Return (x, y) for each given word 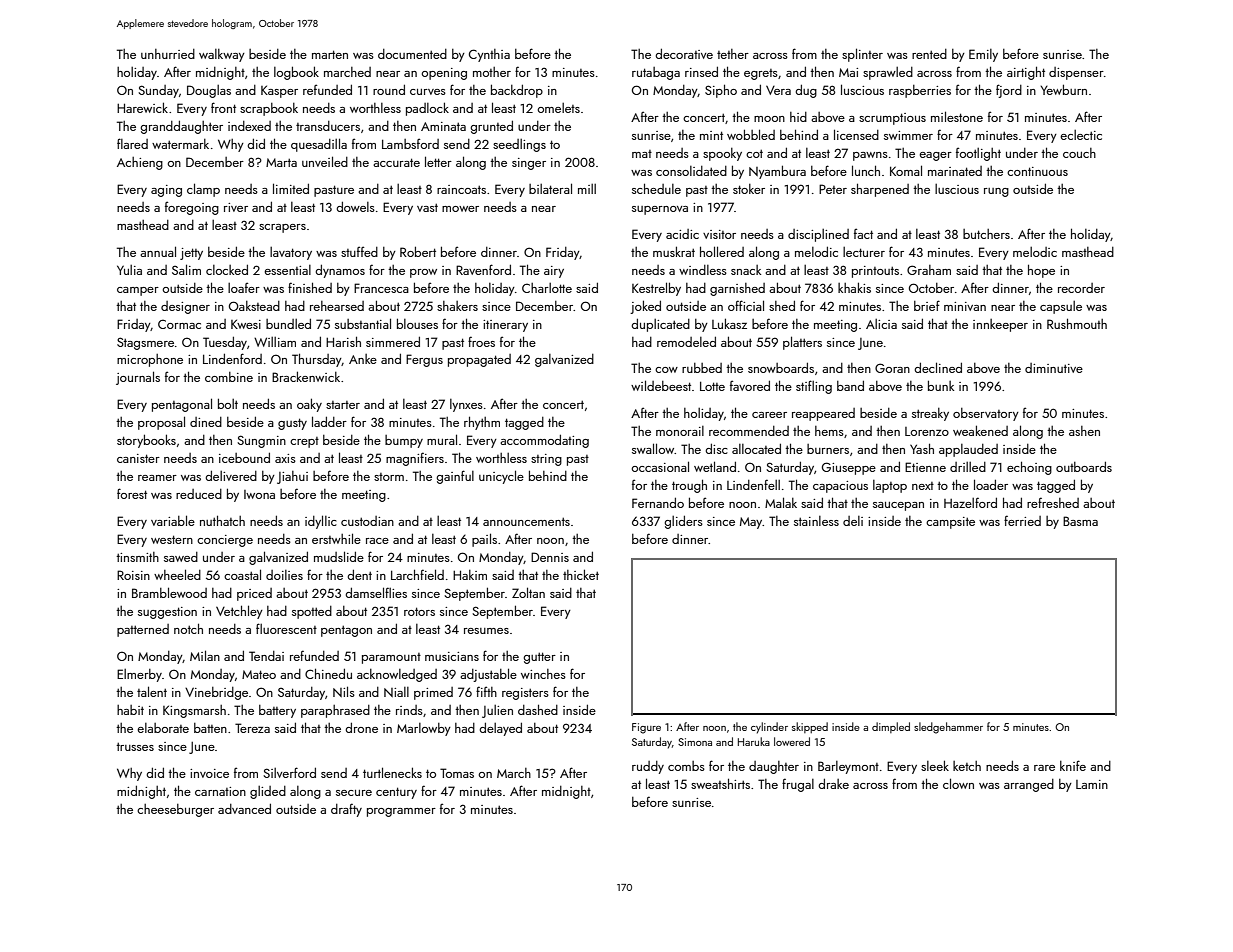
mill (587, 189)
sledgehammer (948, 728)
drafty (346, 810)
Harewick (142, 107)
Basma (1080, 521)
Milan (205, 655)
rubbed (702, 368)
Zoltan (528, 592)
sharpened (880, 190)
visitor (719, 234)
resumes (486, 631)
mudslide (339, 556)
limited (291, 188)
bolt (228, 403)
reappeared (823, 414)
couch (1079, 153)
